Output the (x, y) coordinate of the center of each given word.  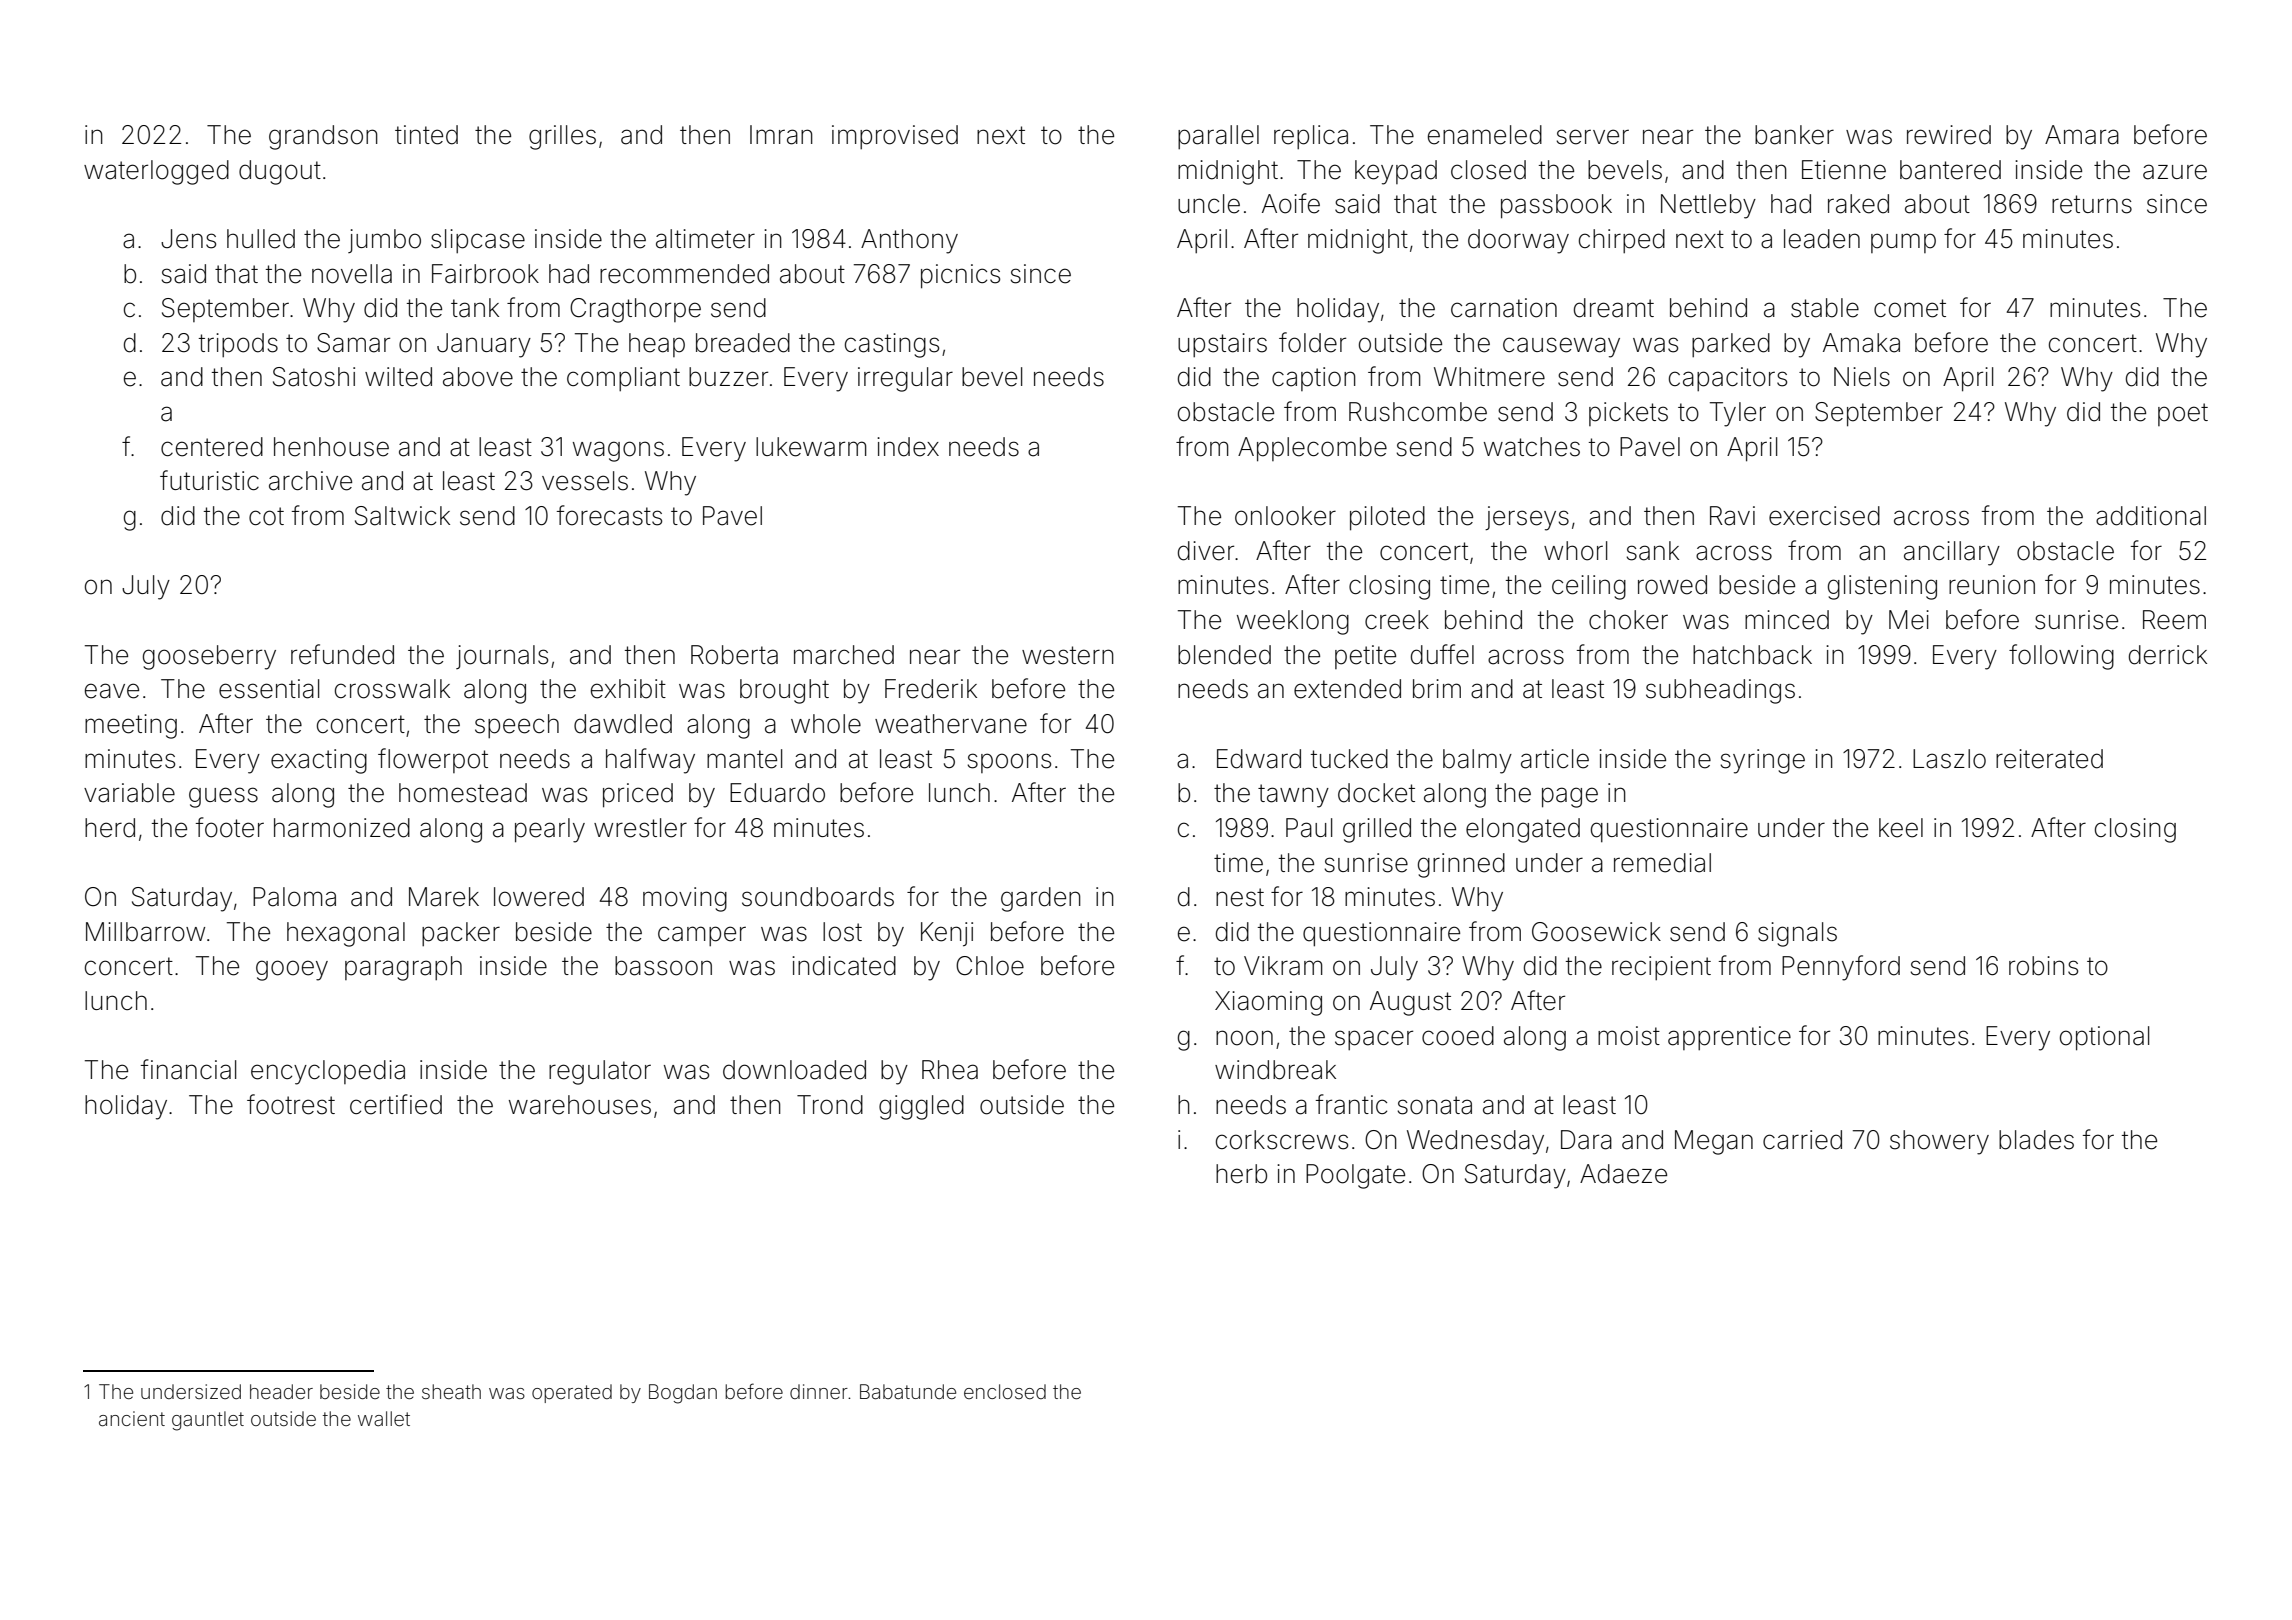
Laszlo (1949, 759)
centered (212, 447)
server (1593, 137)
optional (2104, 1038)
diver (1206, 551)
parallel (1218, 137)
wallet (384, 1418)
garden (1041, 899)
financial (188, 1069)
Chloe (990, 966)
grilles (562, 137)
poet (2183, 414)
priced (638, 795)
